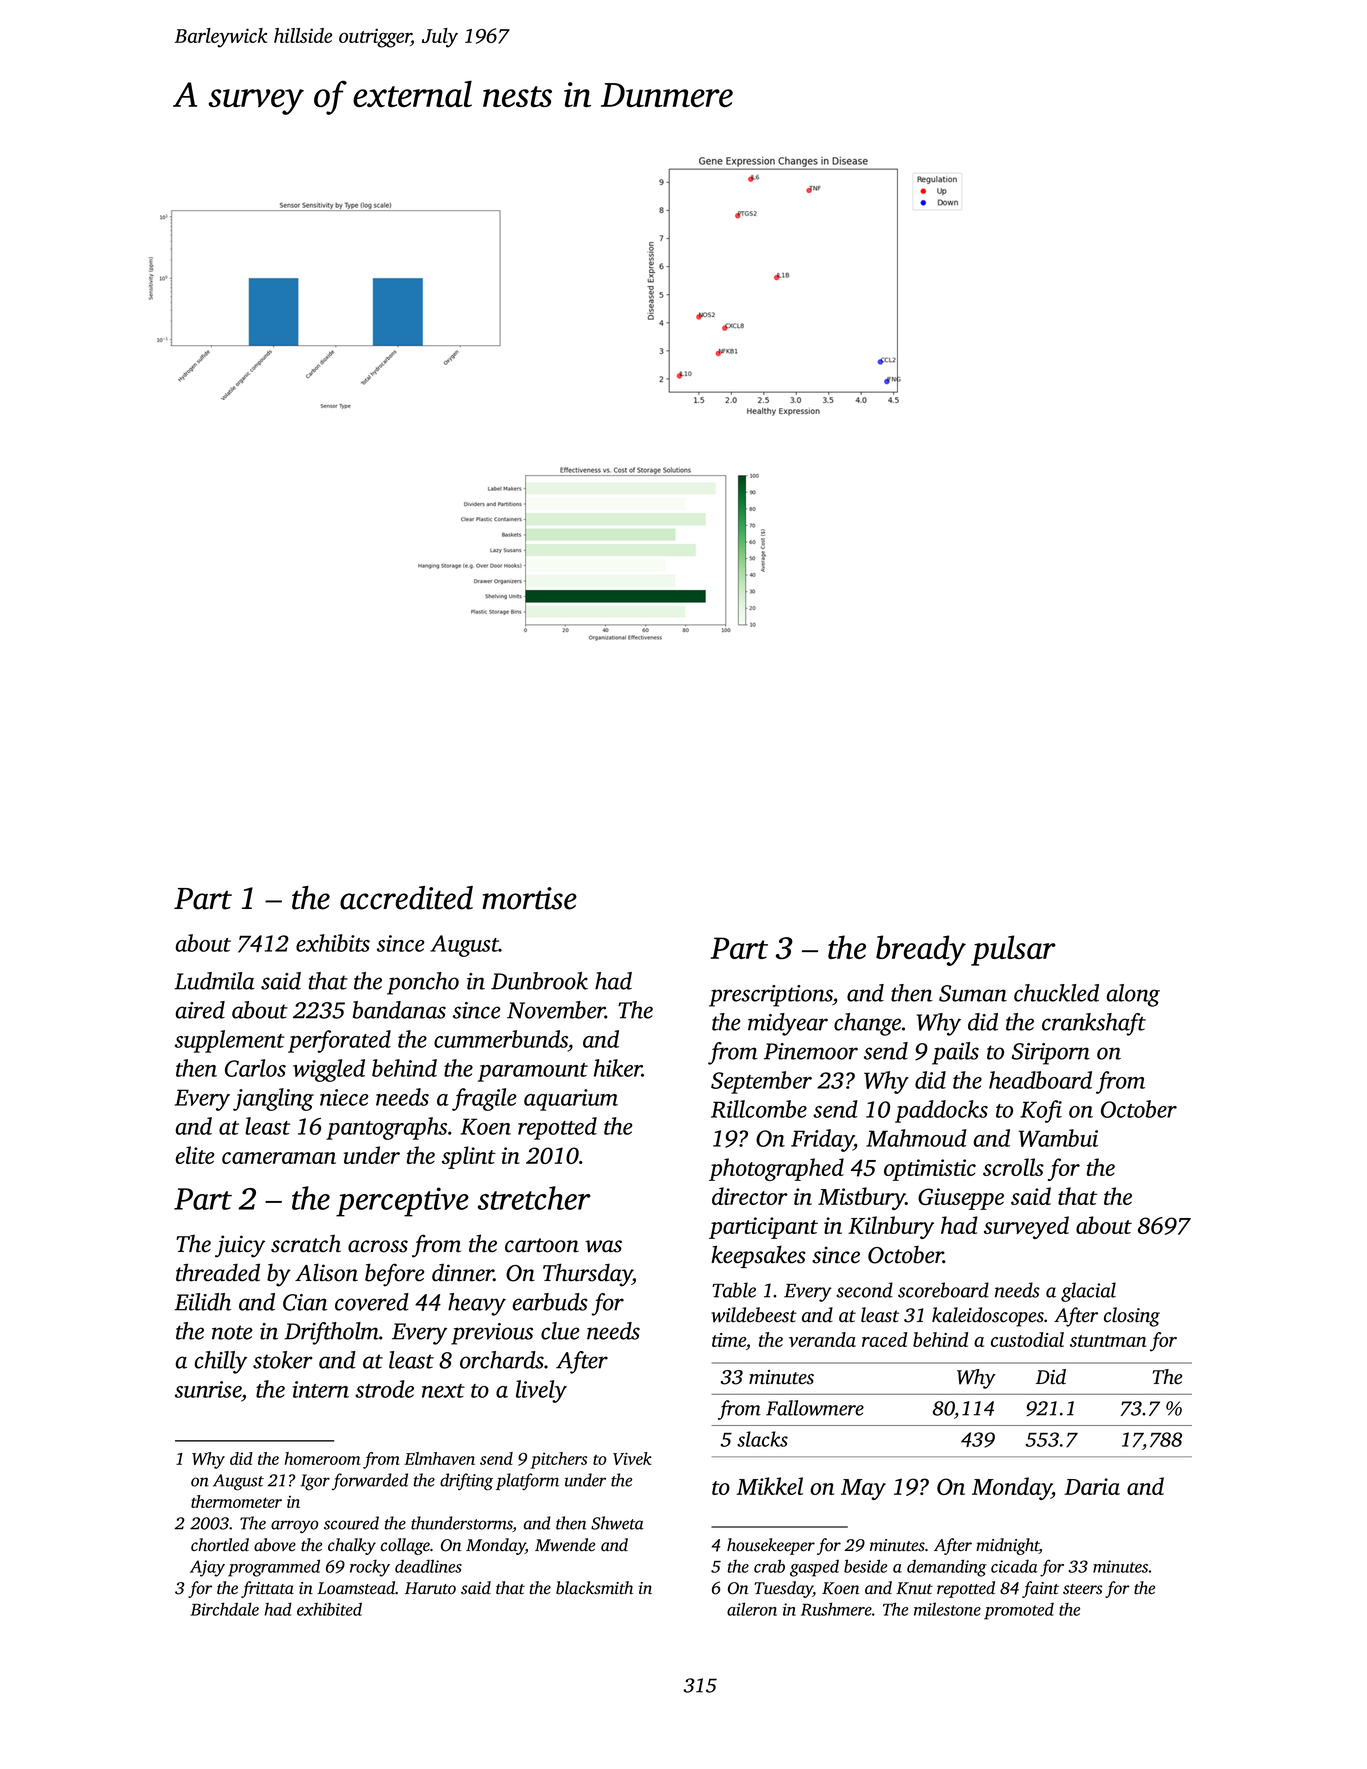 This screenshot has width=1367, height=1769. Describe the element at coordinates (921, 950) in the screenshot. I see `bready` at that location.
